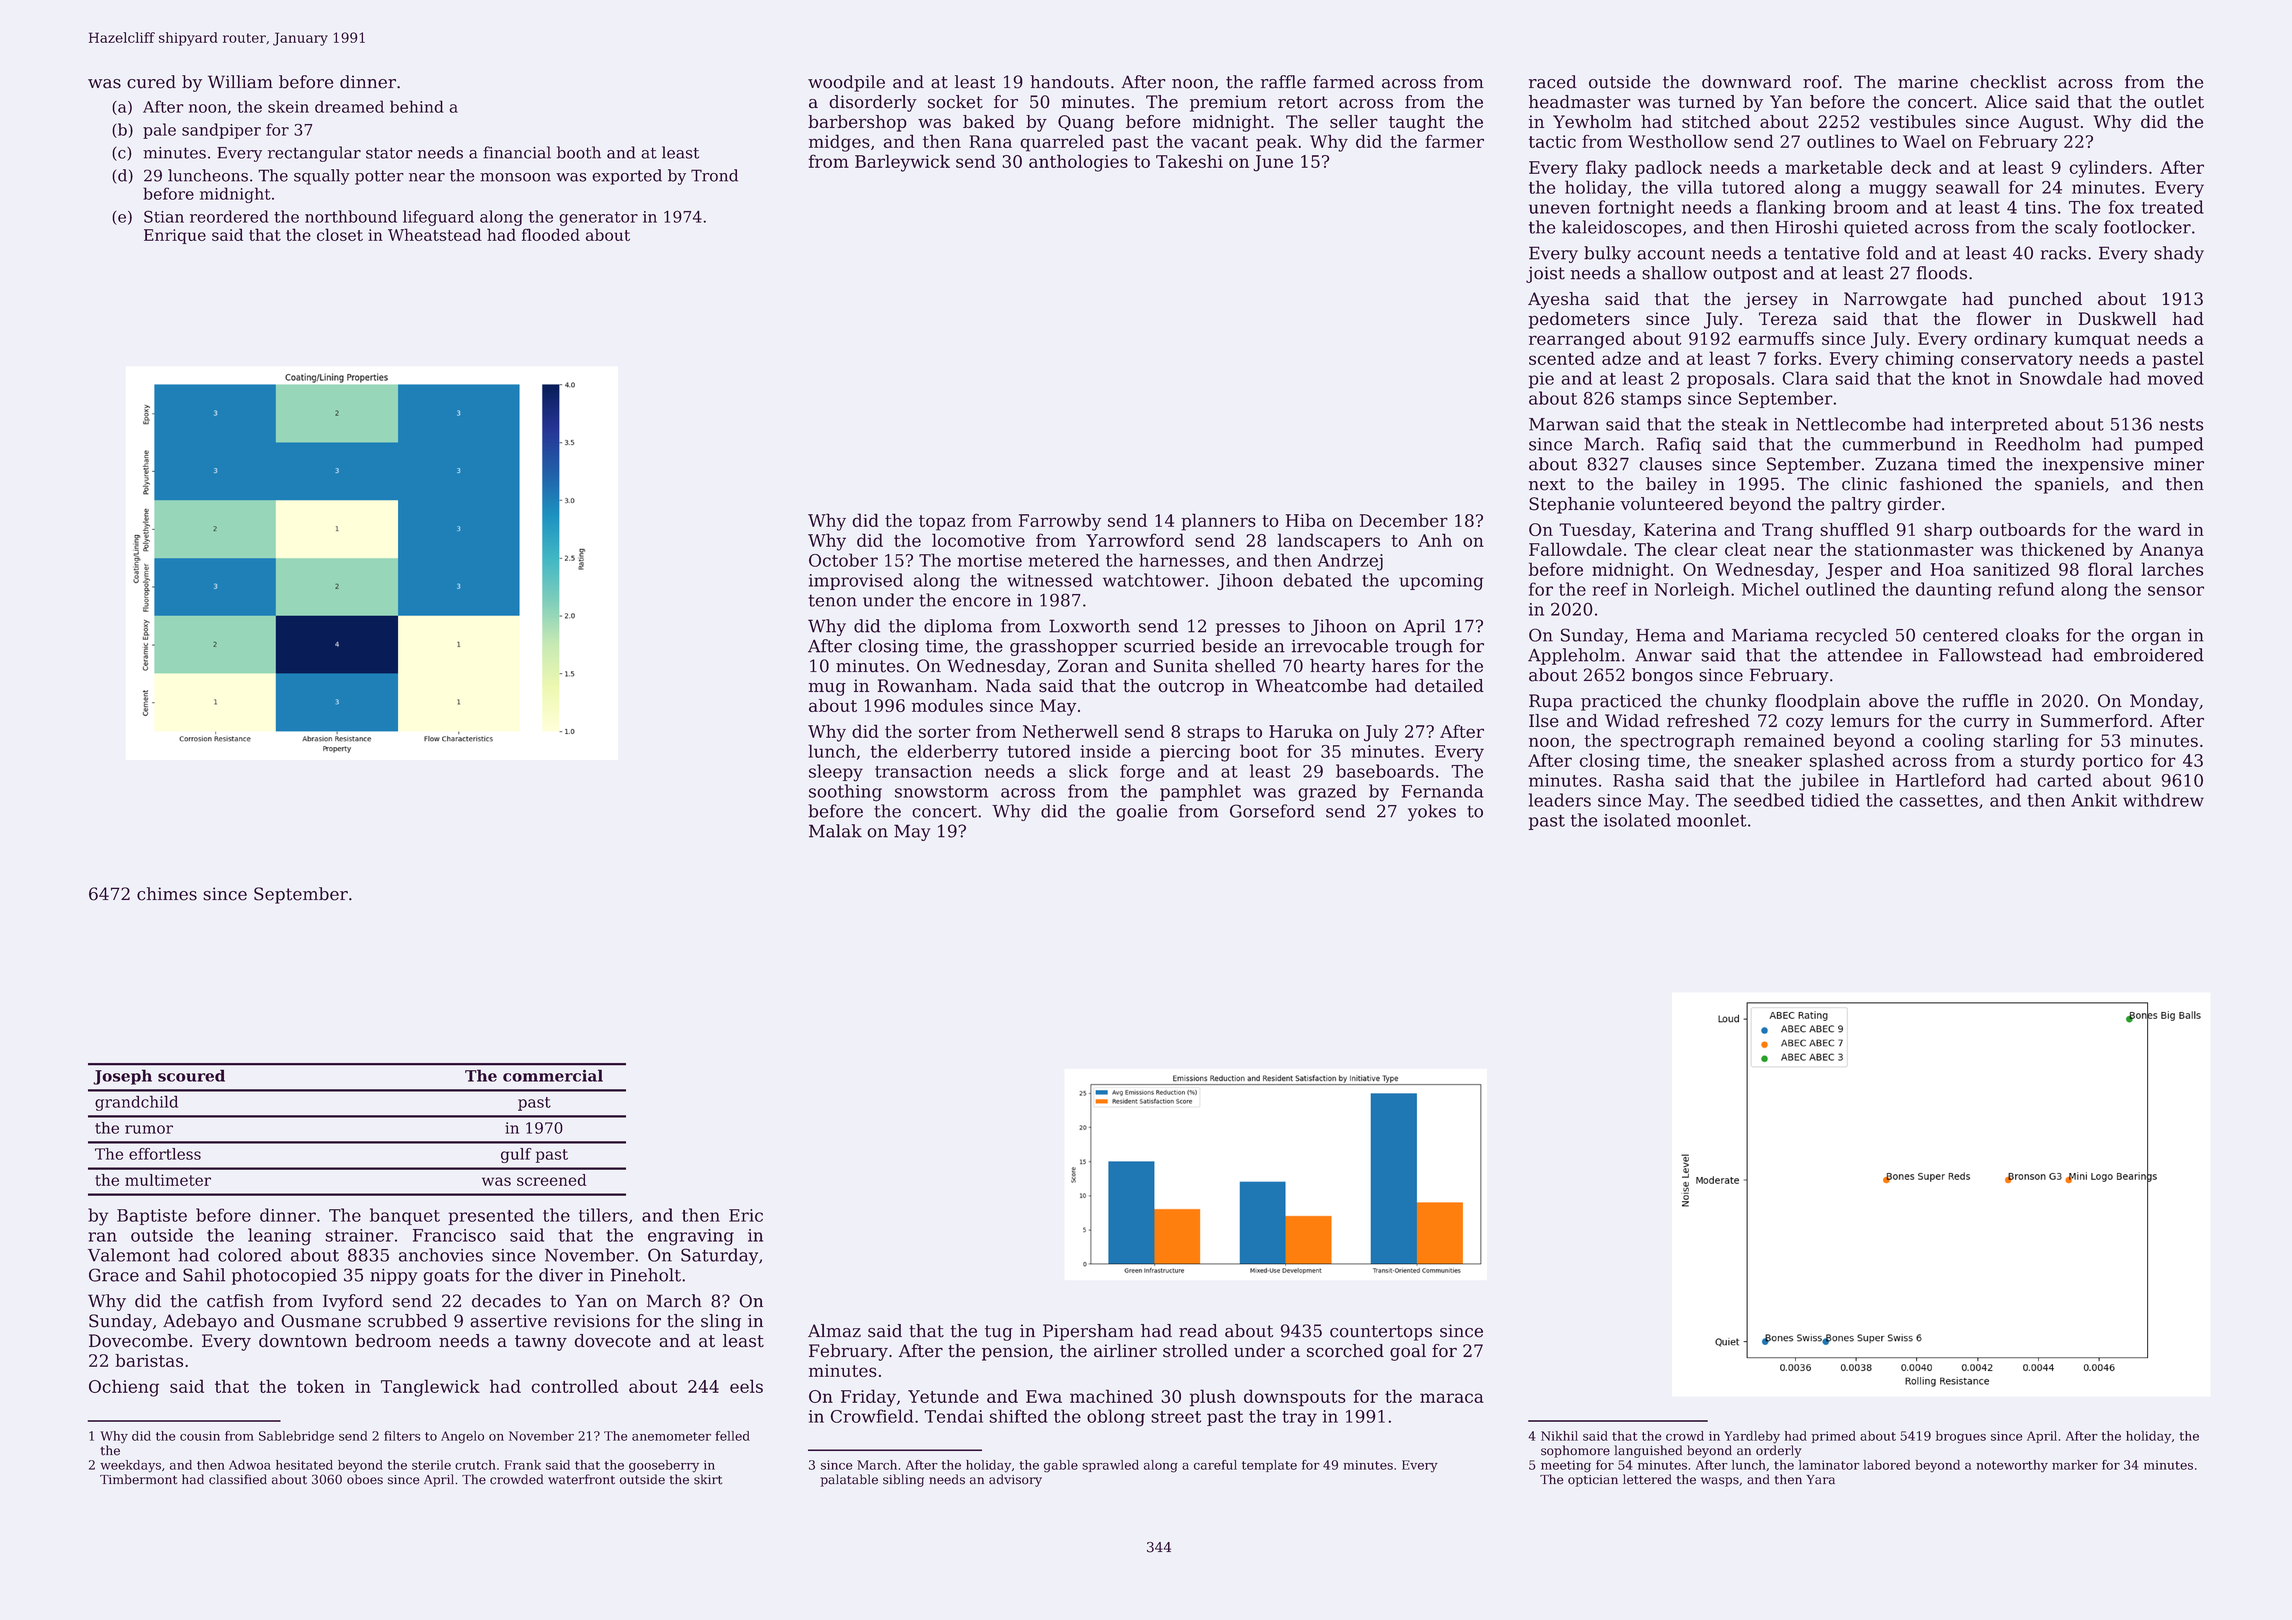  What do you see at coordinates (1069, 82) in the screenshot?
I see `handouts` at bounding box center [1069, 82].
